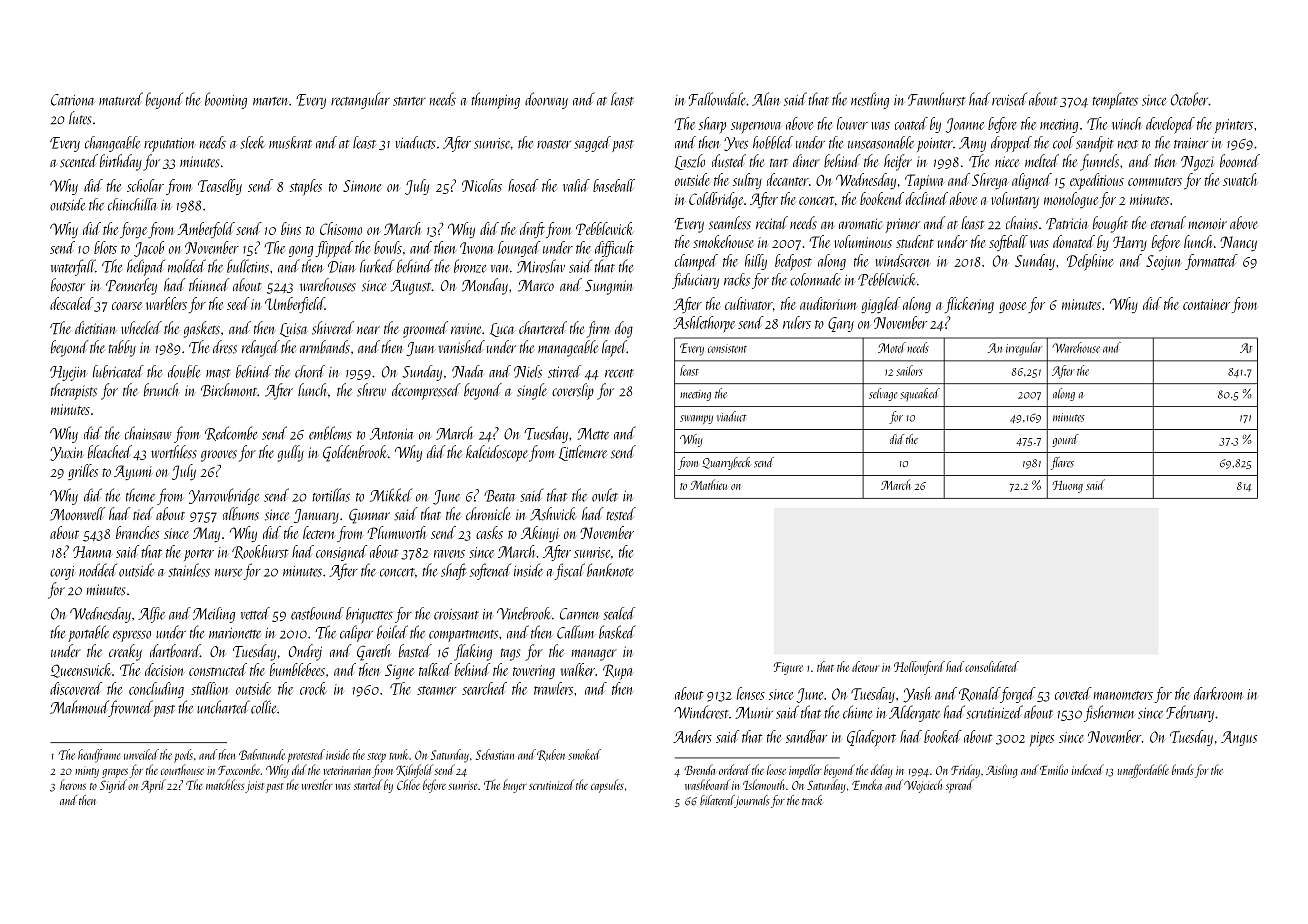  I want to click on colonnade, so click(815, 279).
